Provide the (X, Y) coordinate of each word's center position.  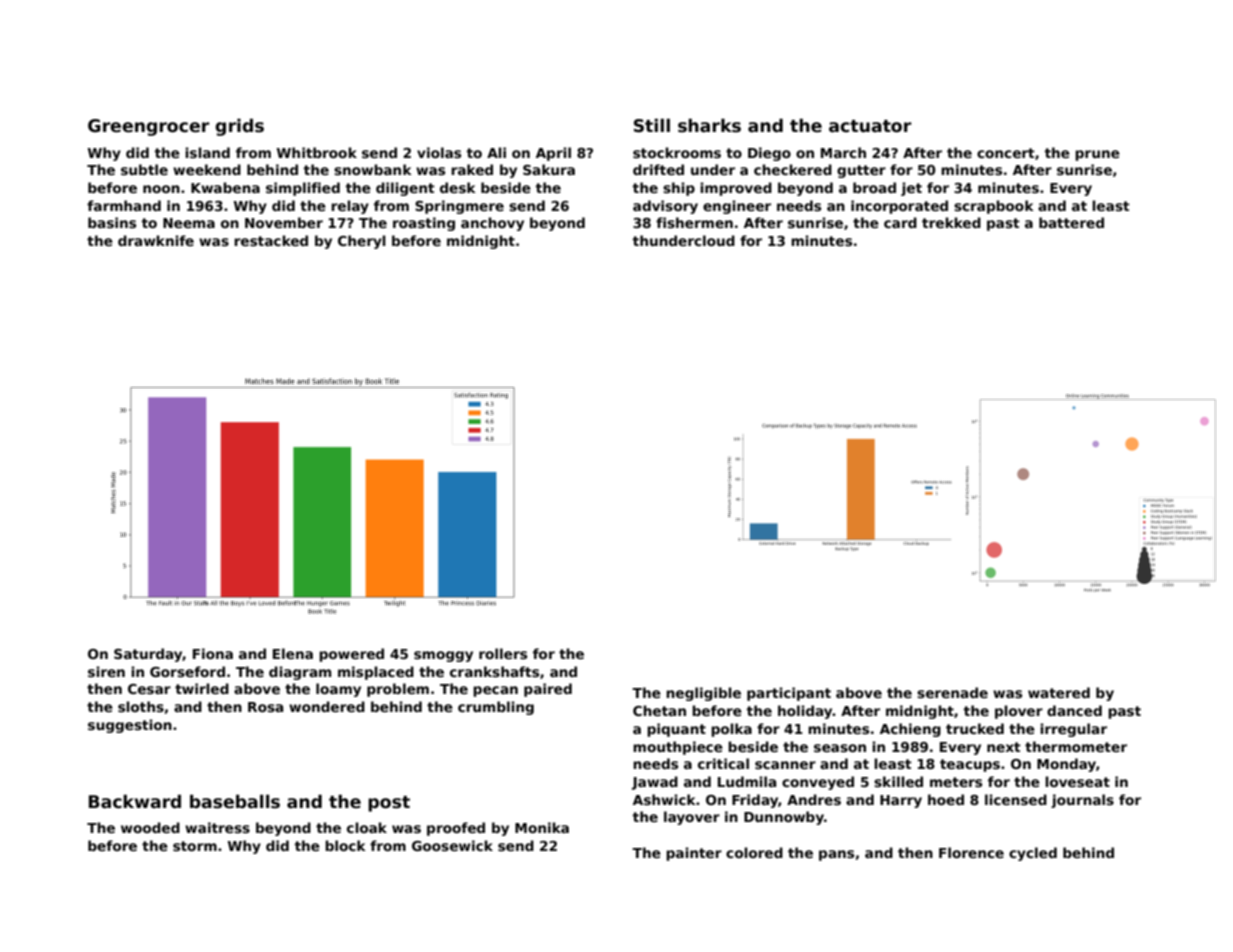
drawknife (156, 240)
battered (1071, 222)
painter (694, 854)
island (207, 152)
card (900, 222)
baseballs (235, 801)
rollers (503, 653)
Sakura (549, 169)
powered (351, 655)
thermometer (1076, 746)
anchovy (492, 224)
